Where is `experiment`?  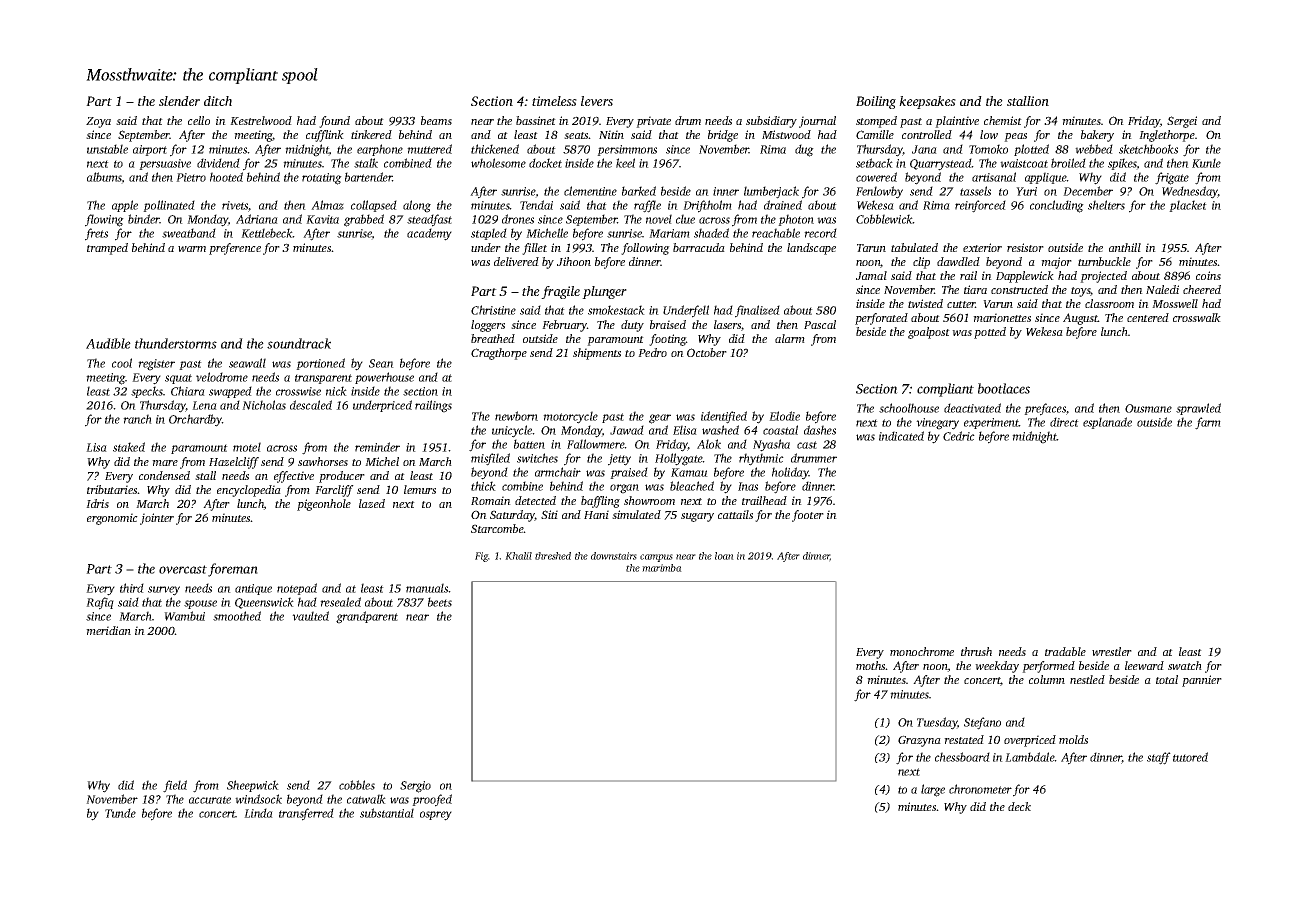 experiment is located at coordinates (991, 423).
